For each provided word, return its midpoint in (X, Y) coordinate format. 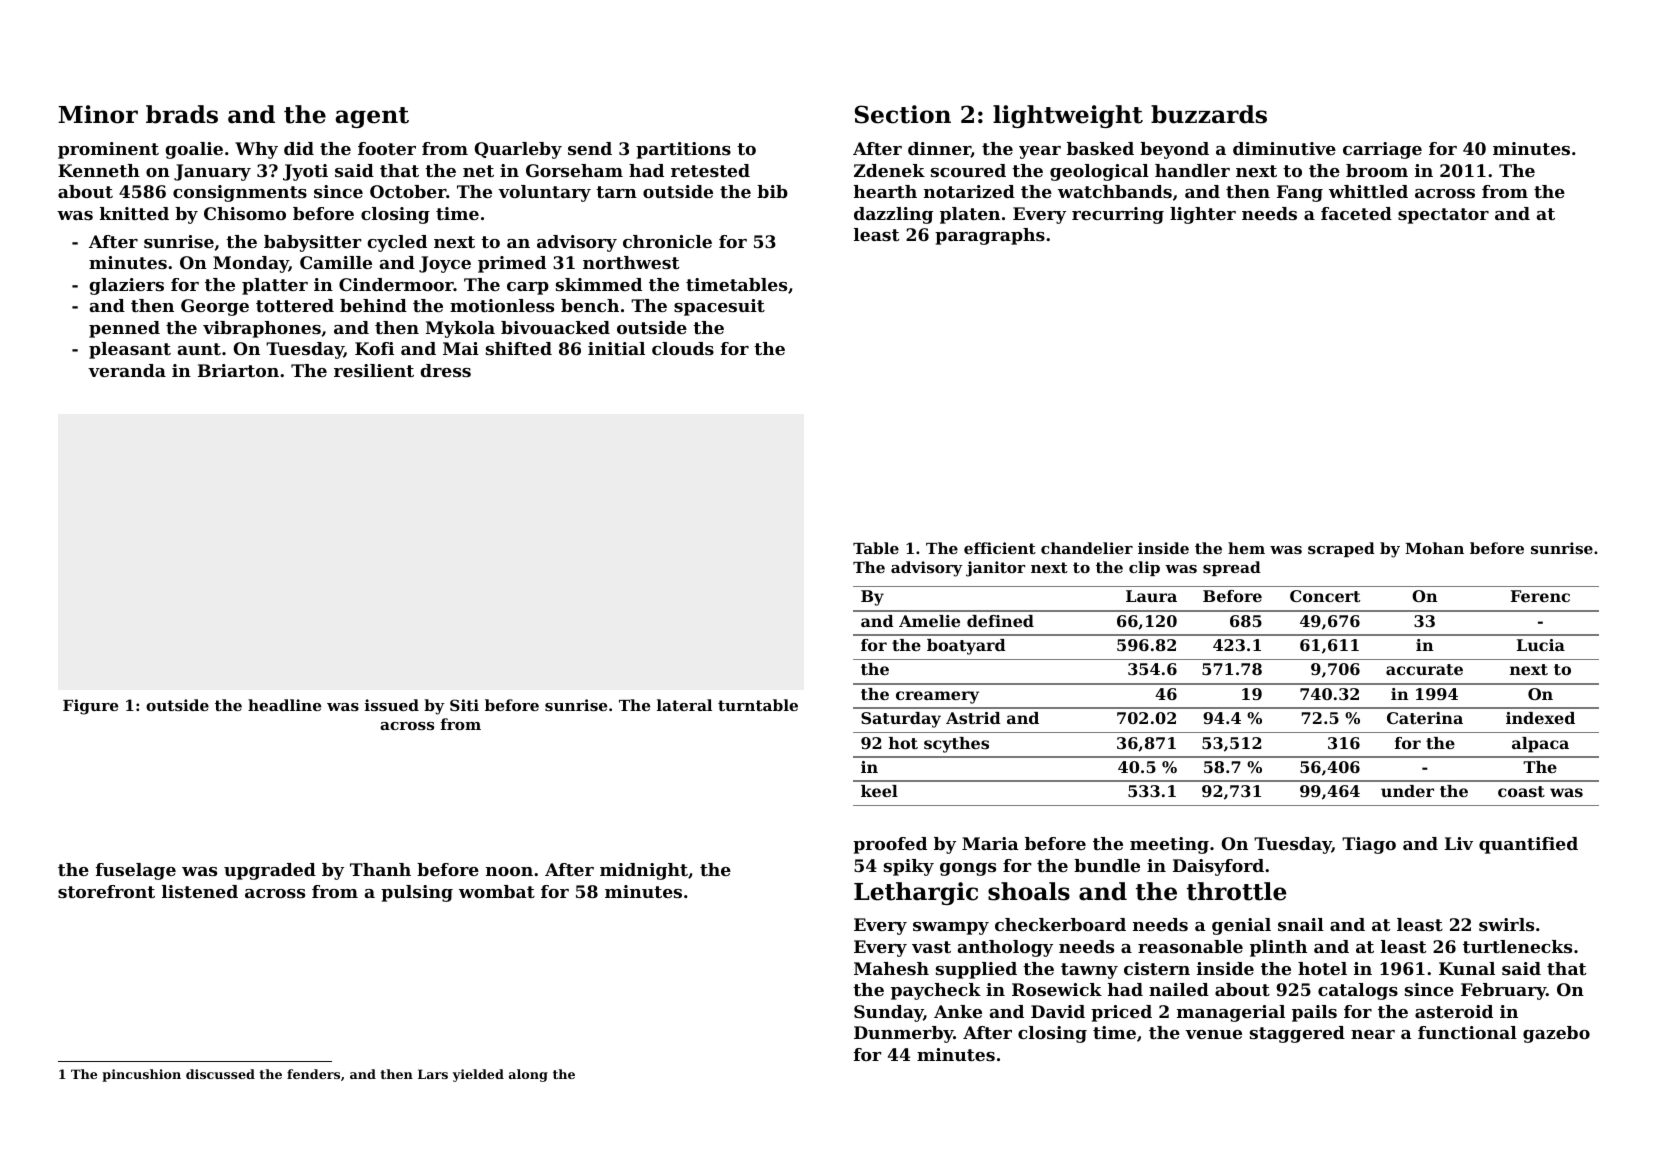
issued (392, 705)
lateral (684, 705)
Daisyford (1218, 867)
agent (372, 117)
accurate (1424, 669)
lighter (1203, 215)
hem (1246, 548)
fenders (313, 1074)
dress (445, 370)
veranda (127, 370)
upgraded (270, 871)
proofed (890, 845)
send (590, 148)
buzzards (1209, 114)
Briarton (238, 370)
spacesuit (719, 307)
